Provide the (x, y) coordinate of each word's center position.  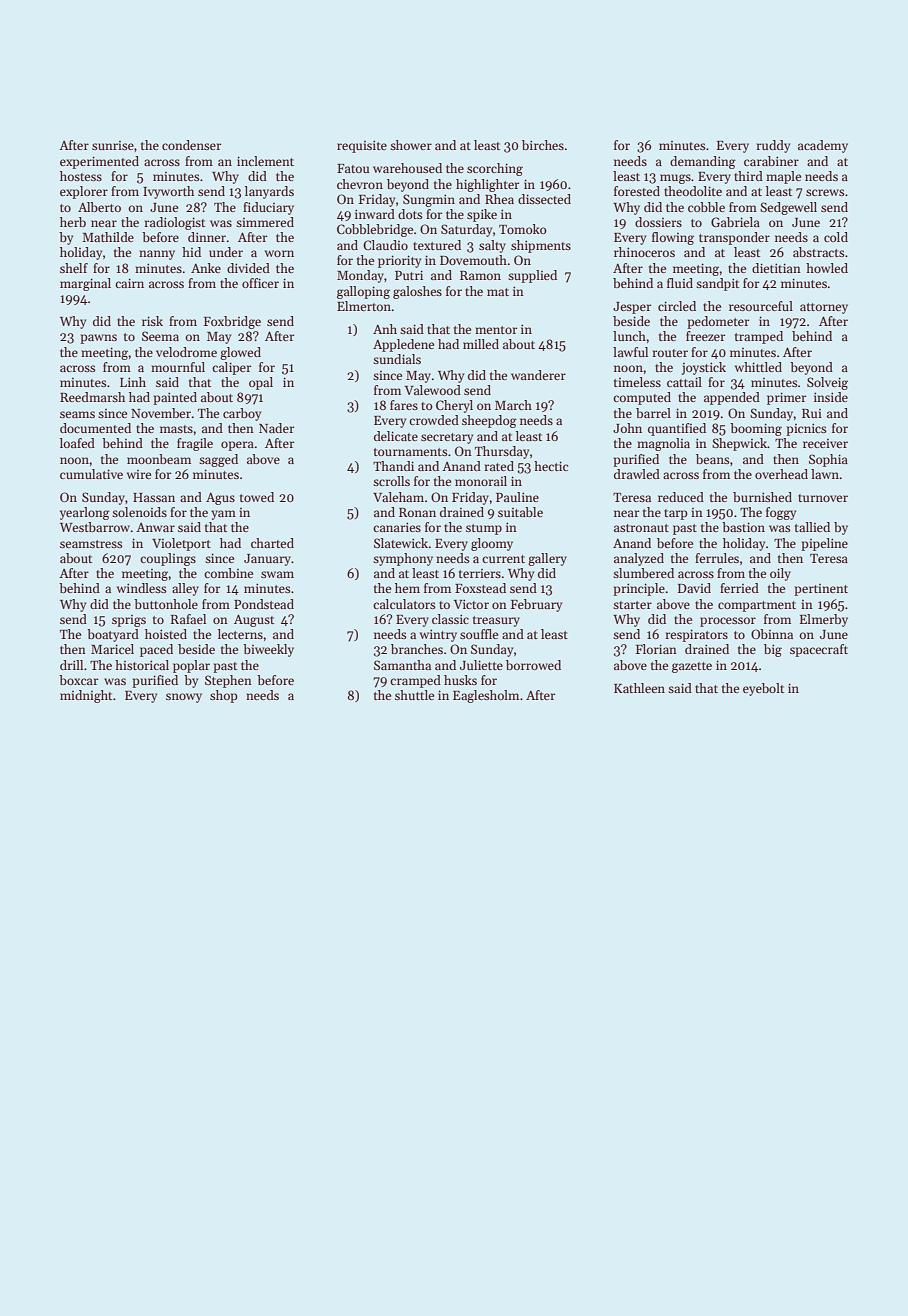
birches (543, 145)
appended (732, 398)
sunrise (113, 145)
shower (411, 145)
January (267, 560)
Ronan (417, 512)
